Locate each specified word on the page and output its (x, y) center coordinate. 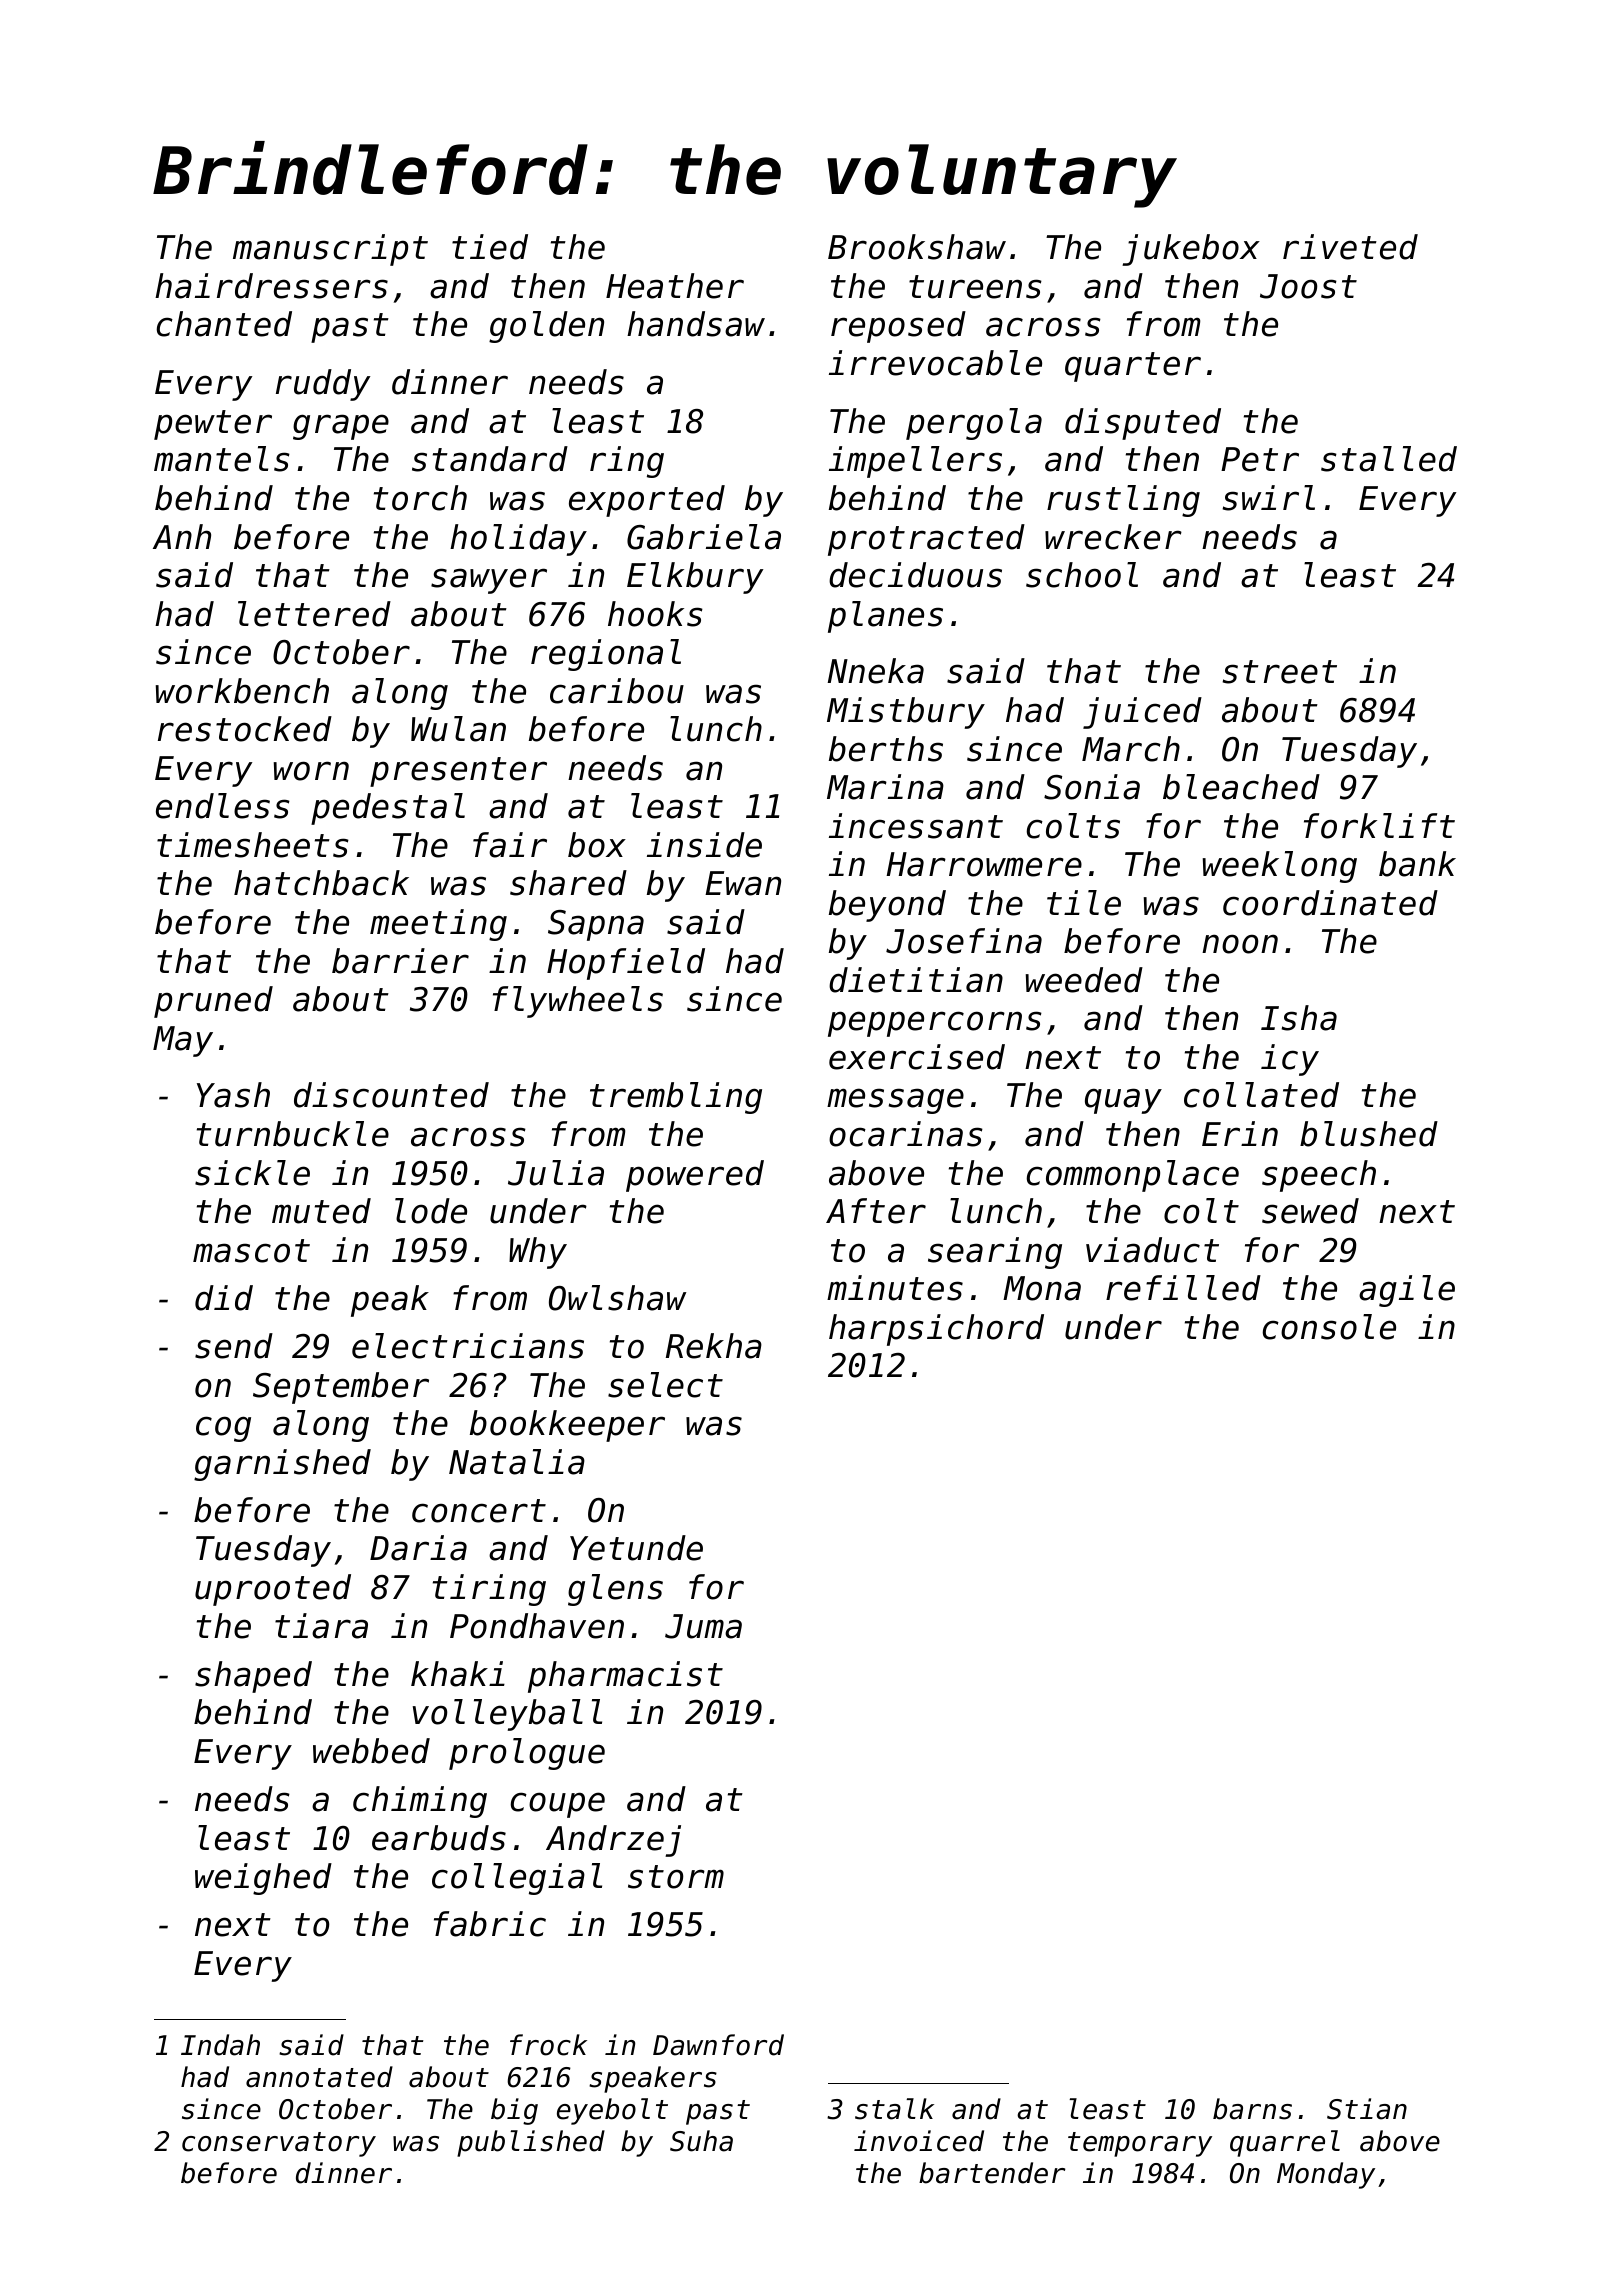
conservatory (279, 2144)
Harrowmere (984, 864)
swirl (1269, 498)
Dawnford (718, 2045)
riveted (1350, 247)
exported (647, 501)
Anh (182, 536)
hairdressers (271, 286)
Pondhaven (537, 1626)
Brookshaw (917, 247)
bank (1417, 864)
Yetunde (636, 1548)
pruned (213, 1002)
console (1329, 1327)
